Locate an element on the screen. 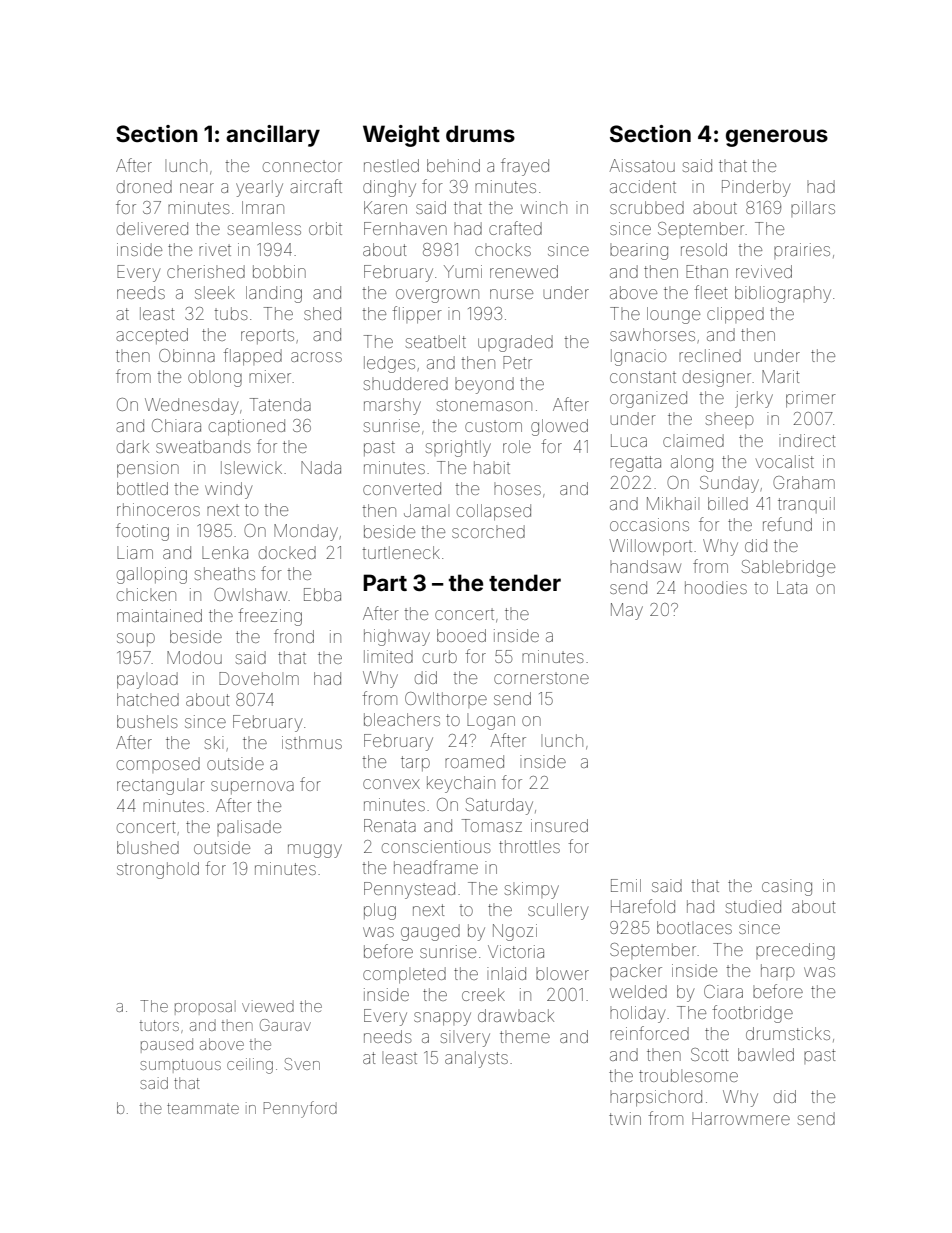  pension is located at coordinates (148, 469).
